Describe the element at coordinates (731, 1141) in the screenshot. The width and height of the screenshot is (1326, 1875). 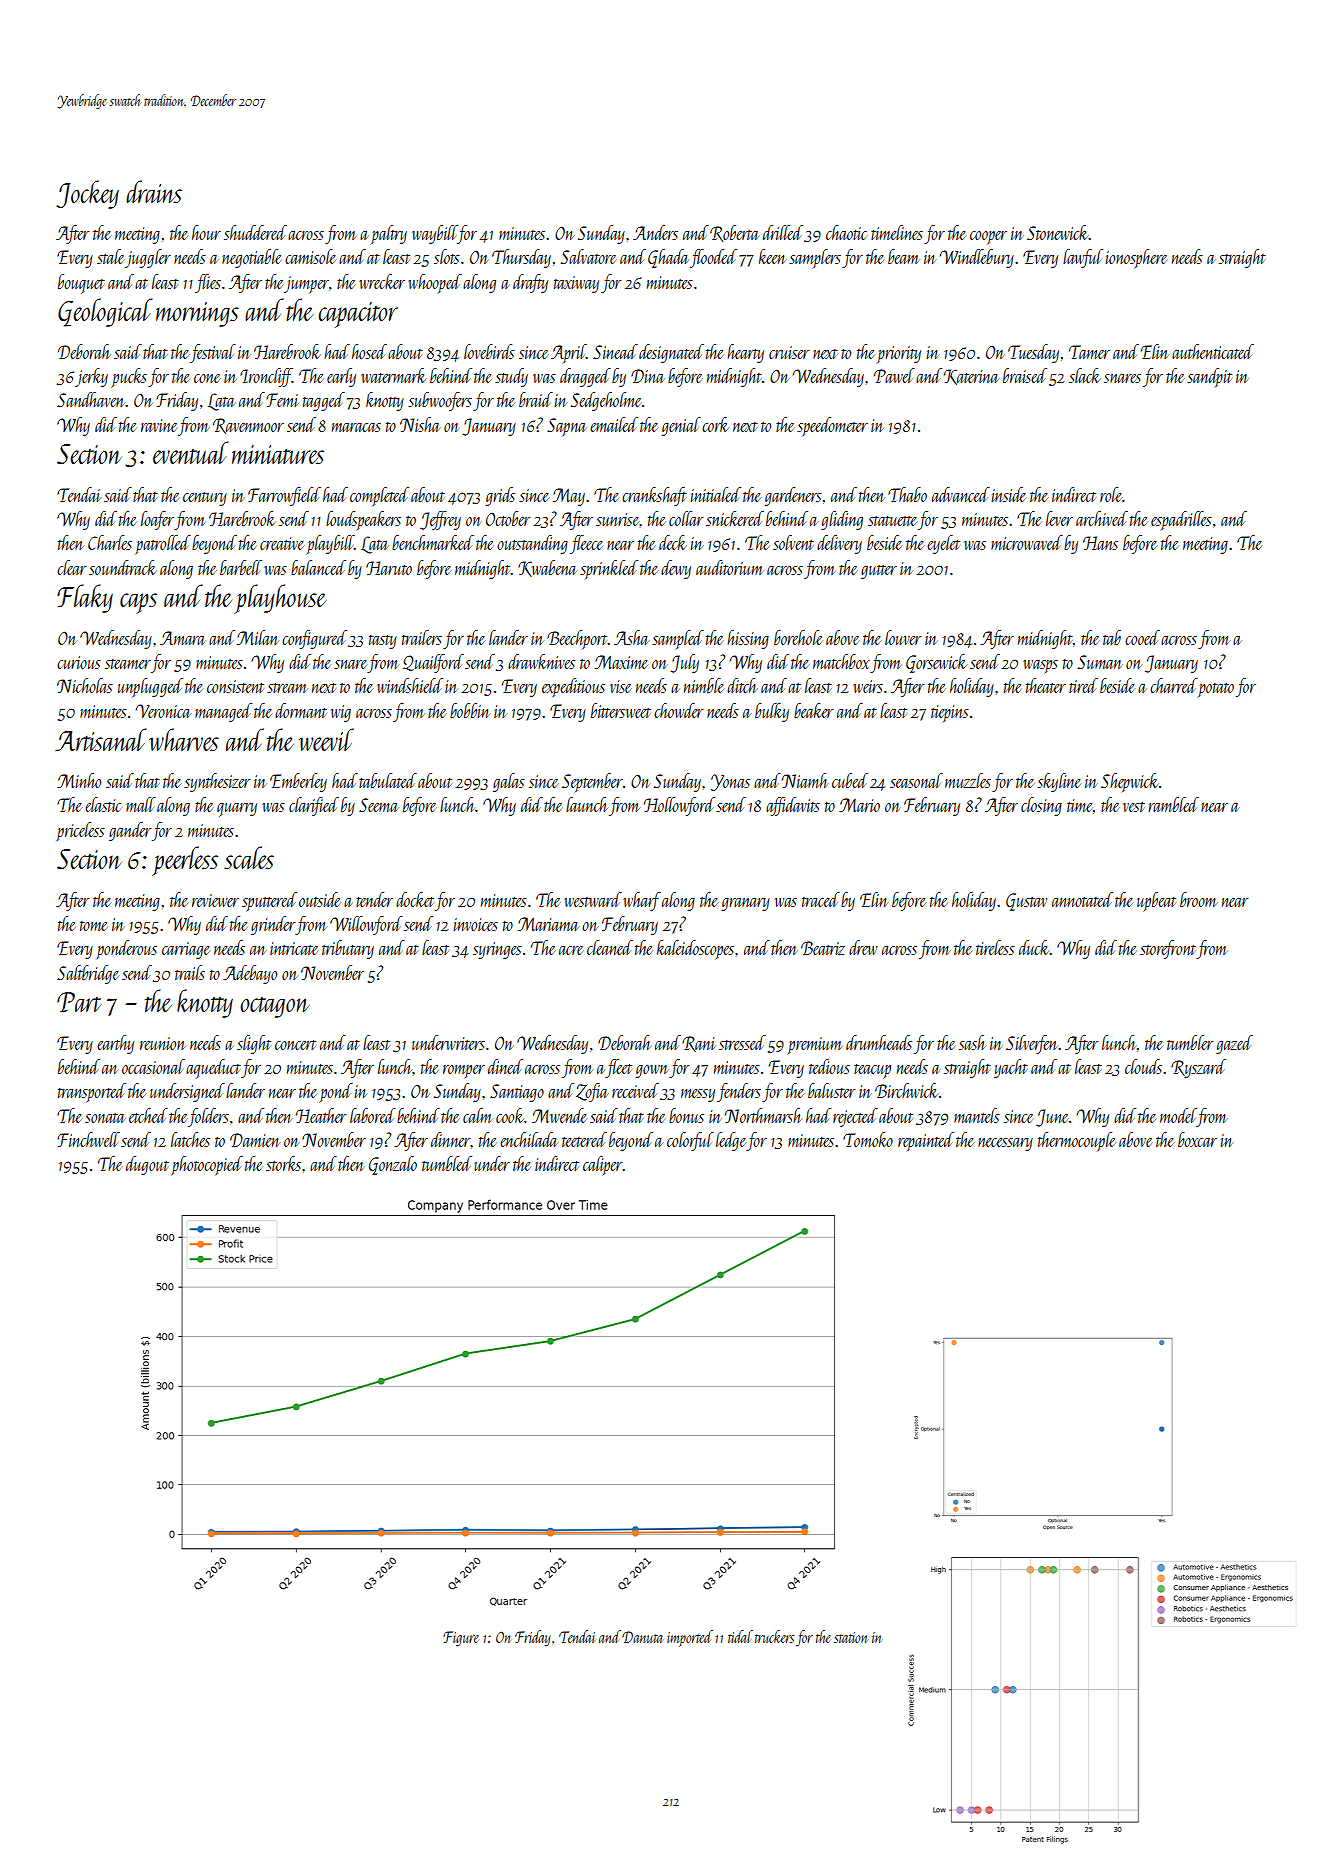
I see `ledge` at that location.
